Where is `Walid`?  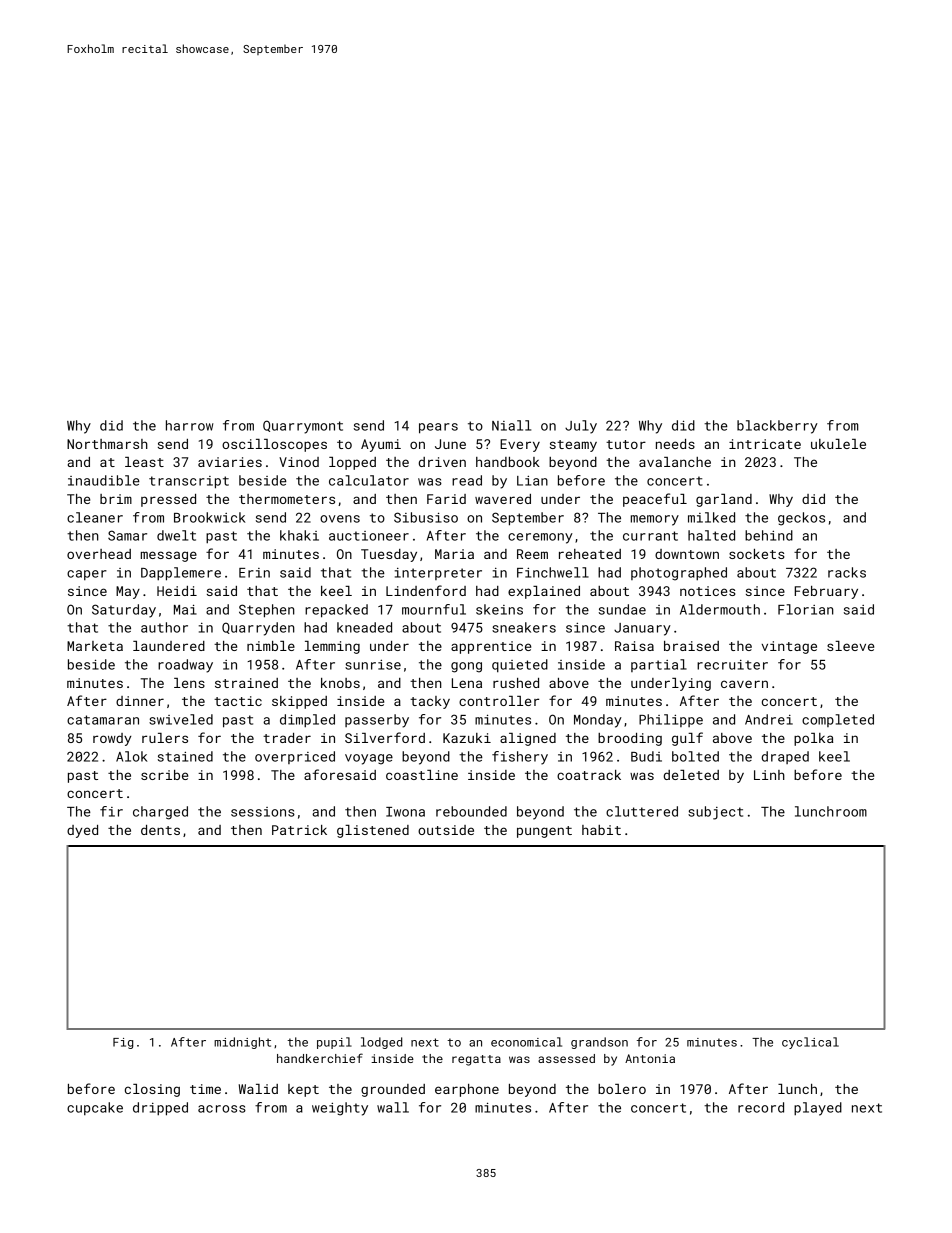 Walid is located at coordinates (258, 1089).
